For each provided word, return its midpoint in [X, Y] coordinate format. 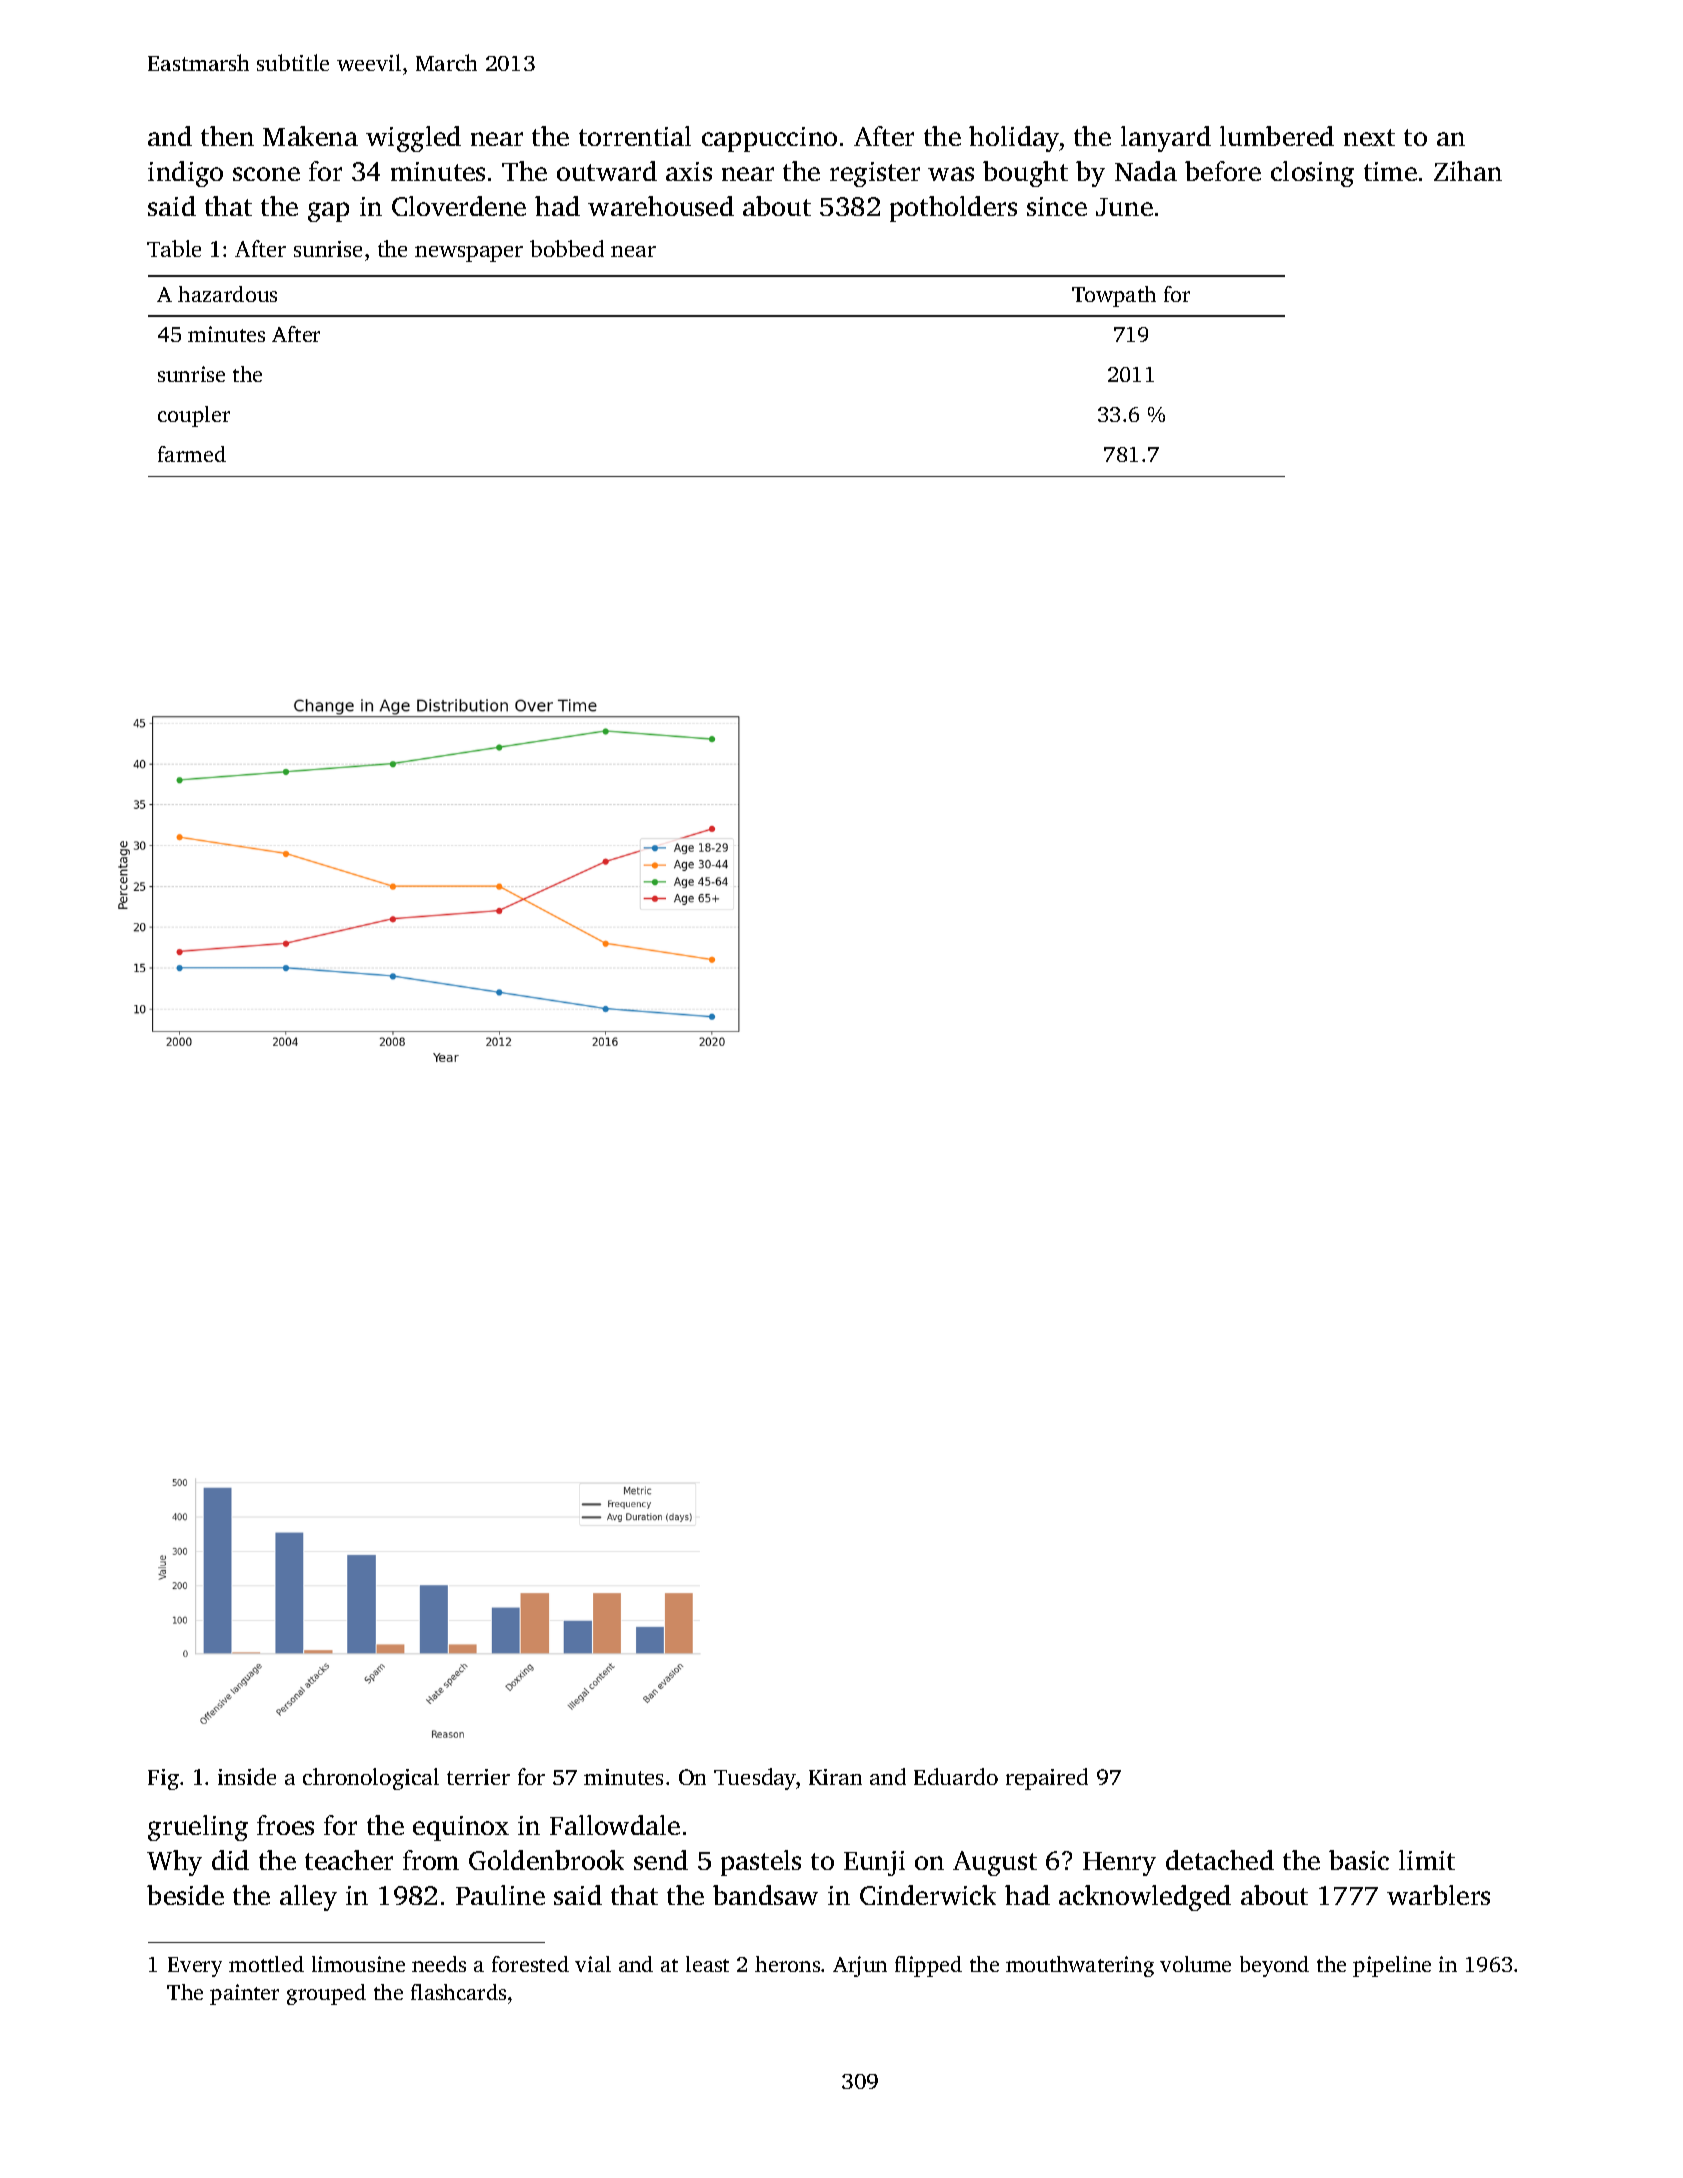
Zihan [1468, 171]
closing [1312, 174]
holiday [1014, 139]
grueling [198, 1828]
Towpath [1114, 296]
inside [247, 1776]
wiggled [413, 139]
